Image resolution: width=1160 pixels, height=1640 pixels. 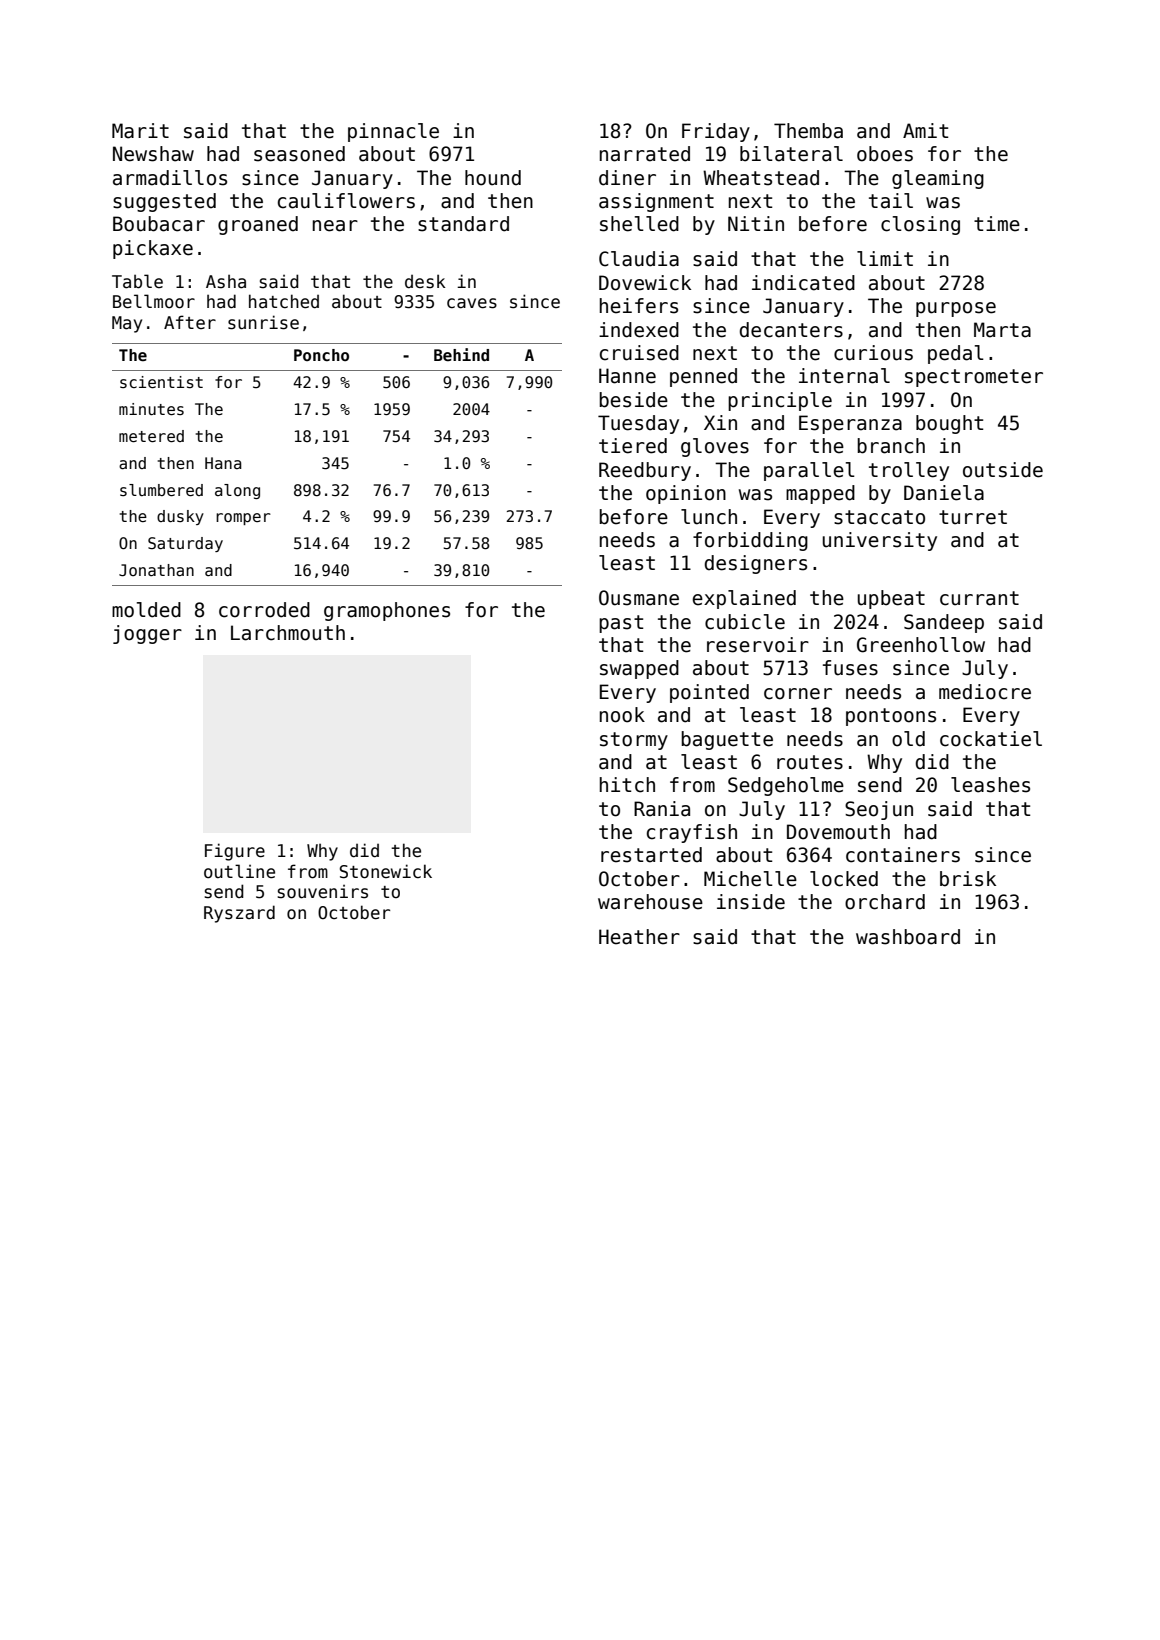 I want to click on opinion, so click(x=686, y=494).
